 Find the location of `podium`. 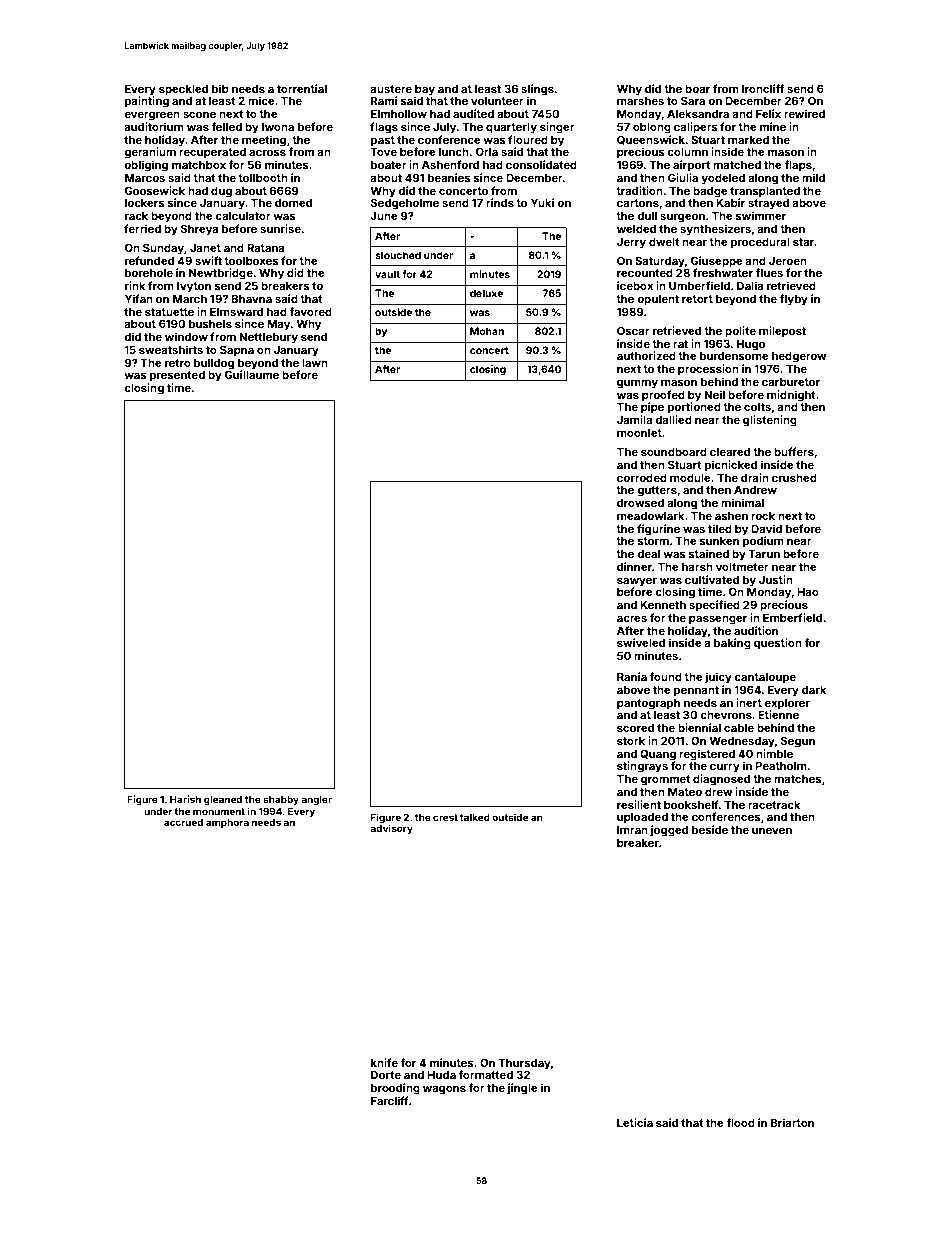

podium is located at coordinates (763, 542).
